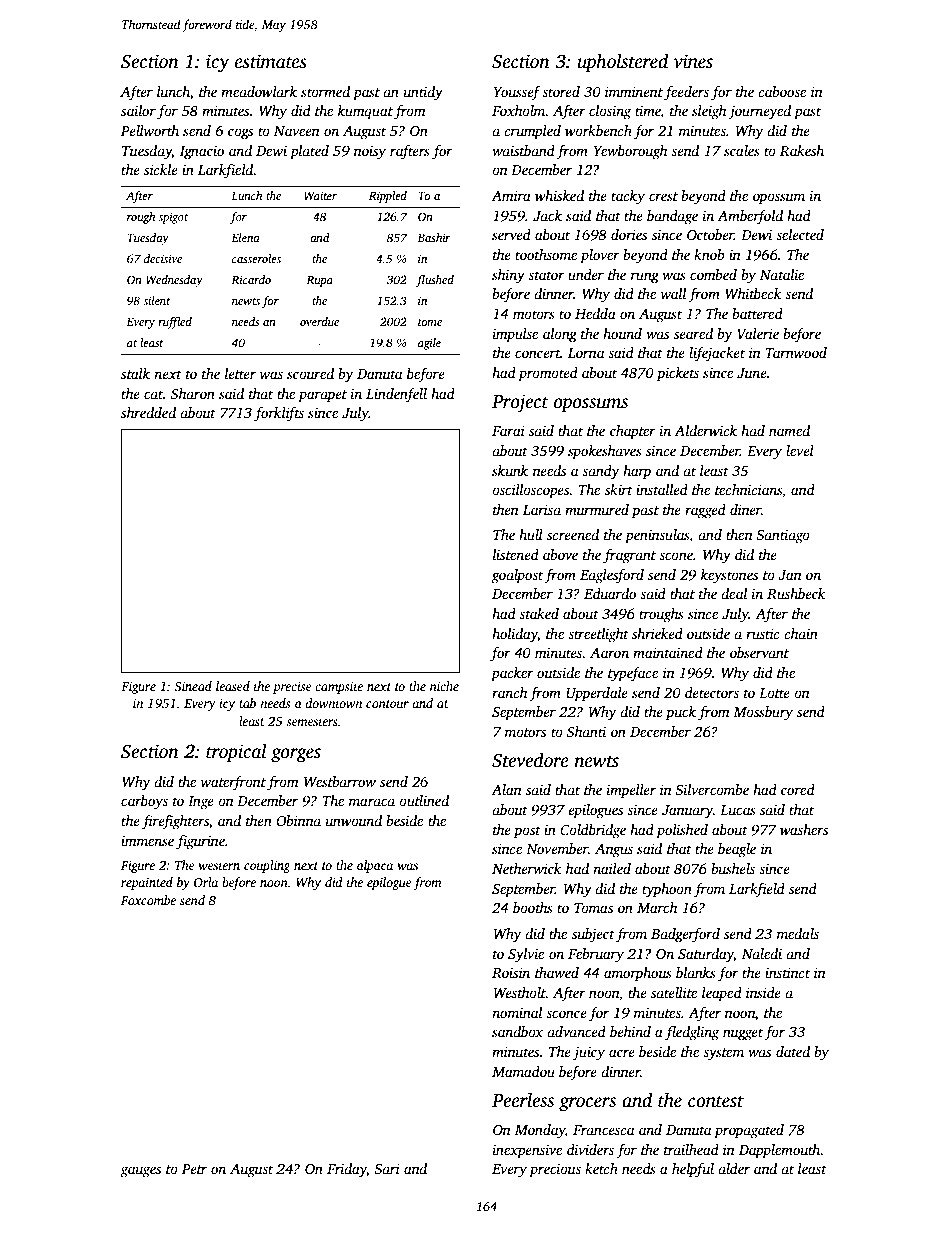 The width and height of the page is (952, 1233). Describe the element at coordinates (555, 1170) in the page. I see `precious` at that location.
